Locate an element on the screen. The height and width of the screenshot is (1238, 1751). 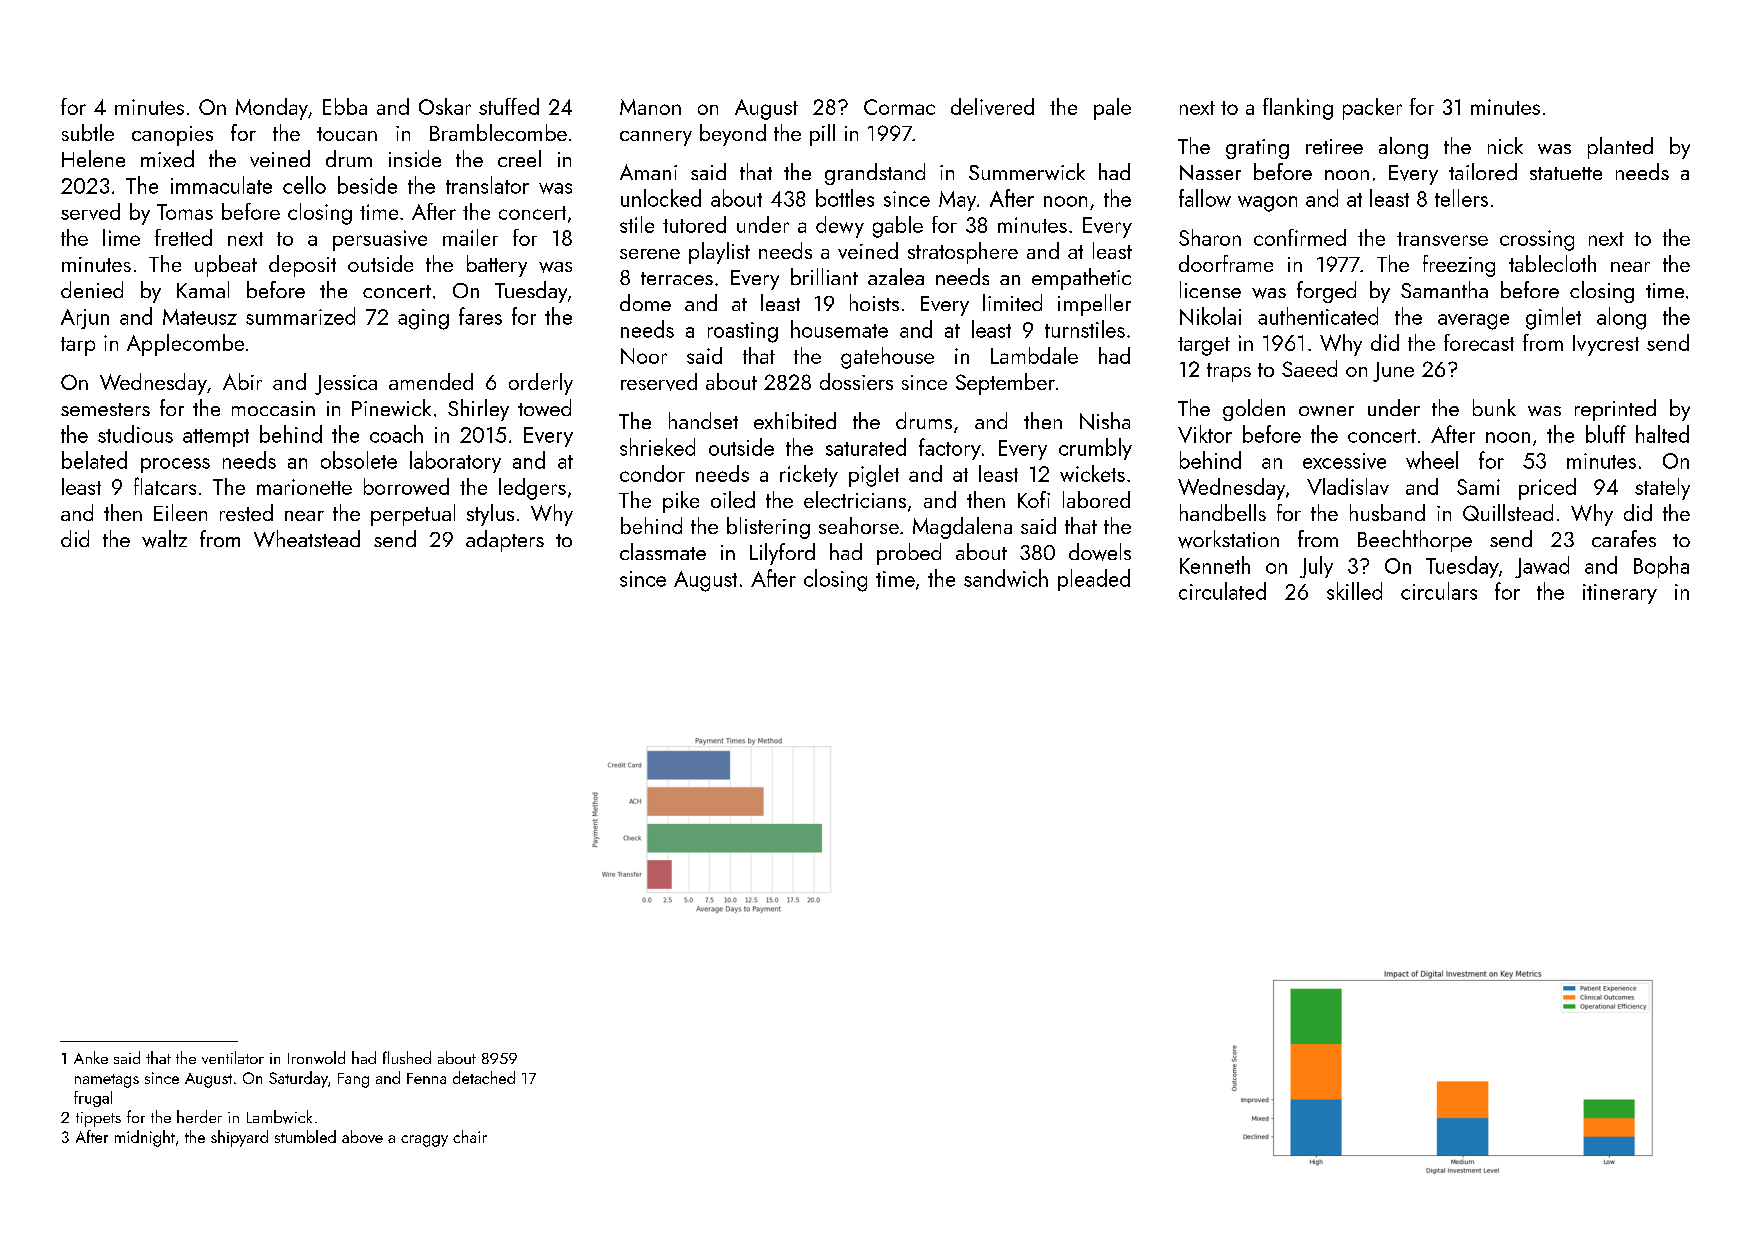
flushed is located at coordinates (407, 1057).
